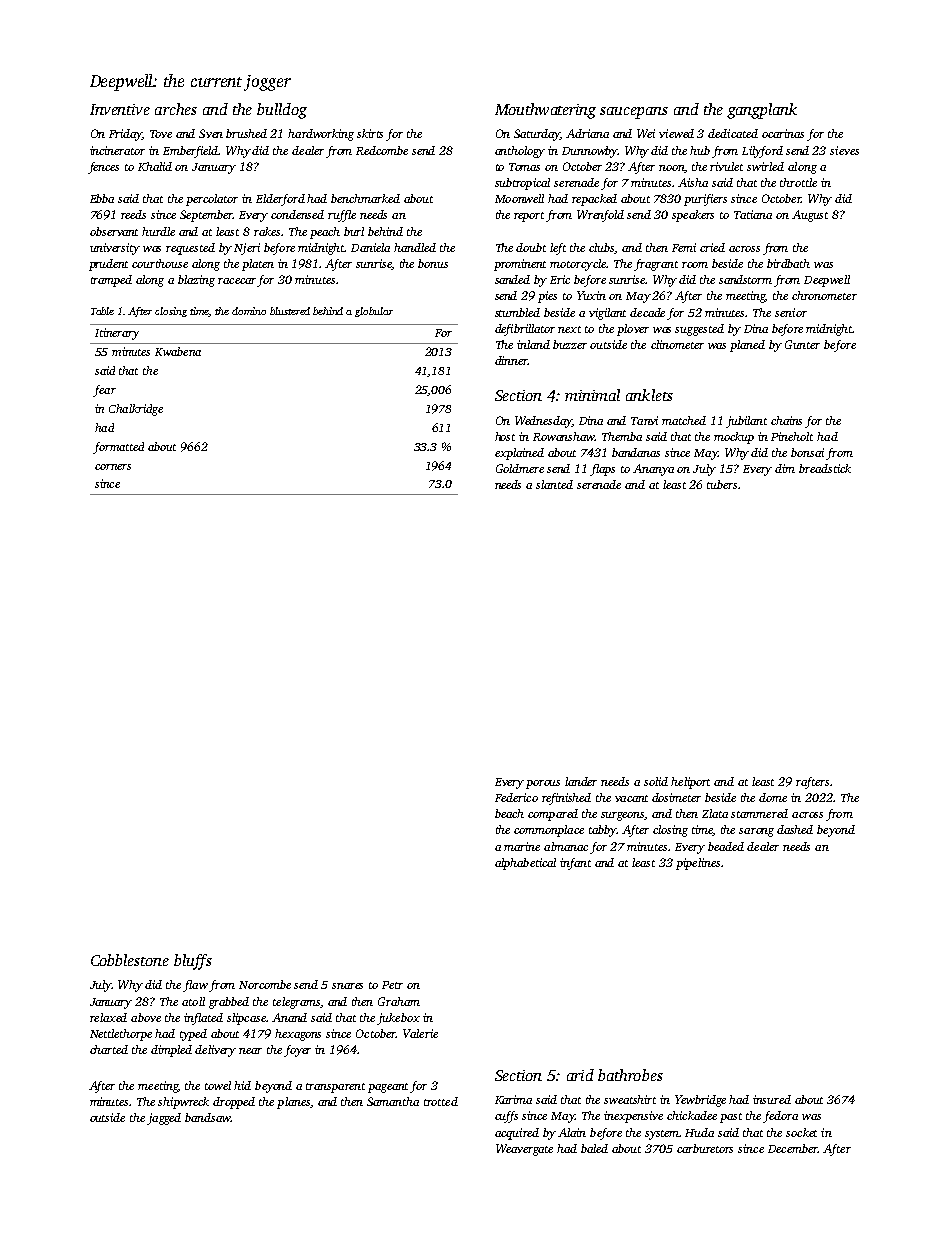  Describe the element at coordinates (171, 1051) in the document. I see `dimpled` at that location.
